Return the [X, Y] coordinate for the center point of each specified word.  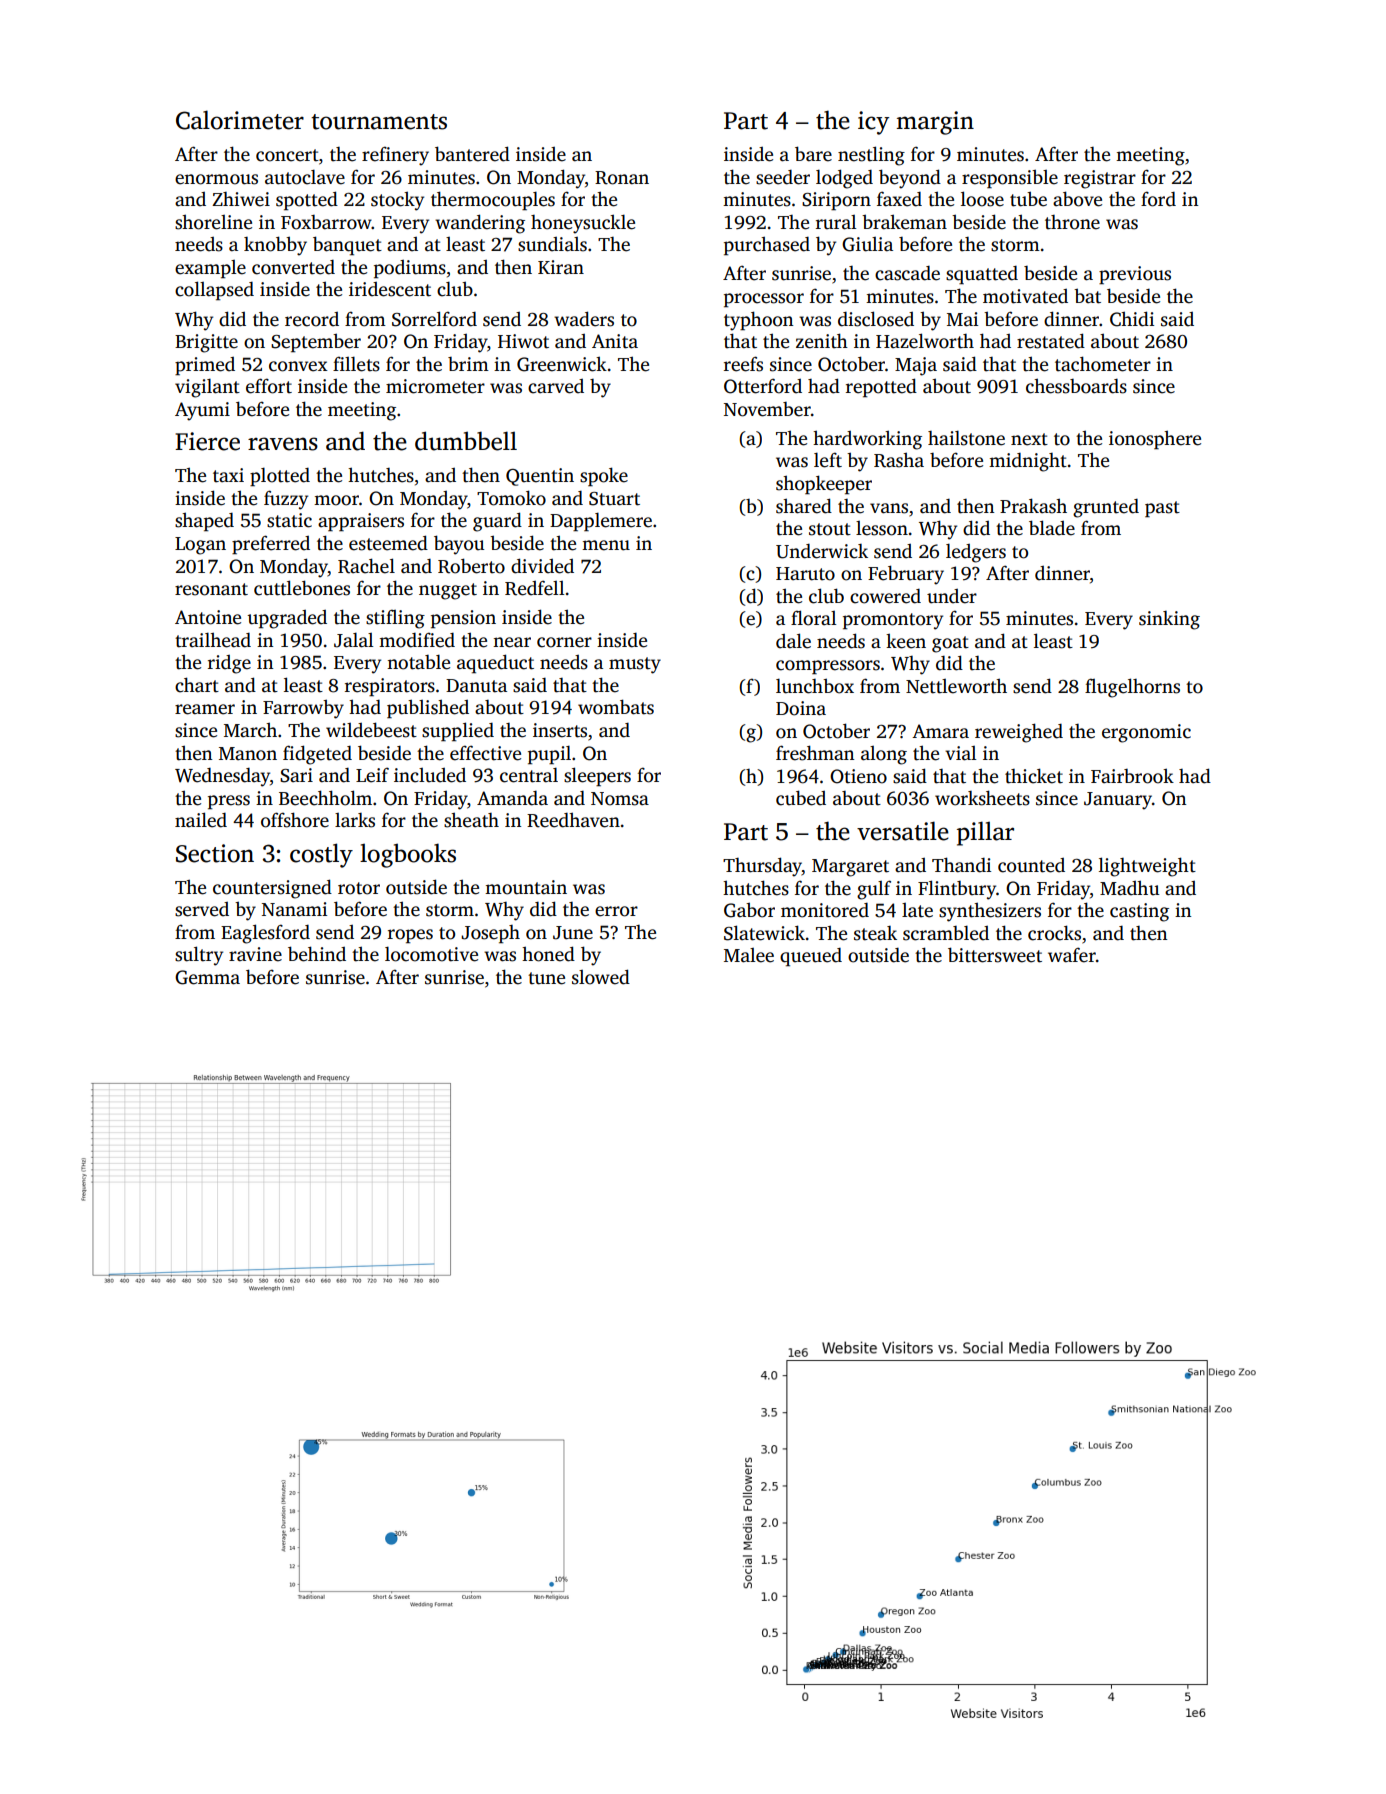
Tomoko [511, 498]
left [828, 460]
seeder [783, 177]
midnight [1028, 462]
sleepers [597, 777]
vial [960, 753]
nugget [448, 591]
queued [811, 957]
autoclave [305, 177]
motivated [1025, 296]
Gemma [207, 977]
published [428, 709]
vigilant [207, 388]
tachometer [1103, 364]
